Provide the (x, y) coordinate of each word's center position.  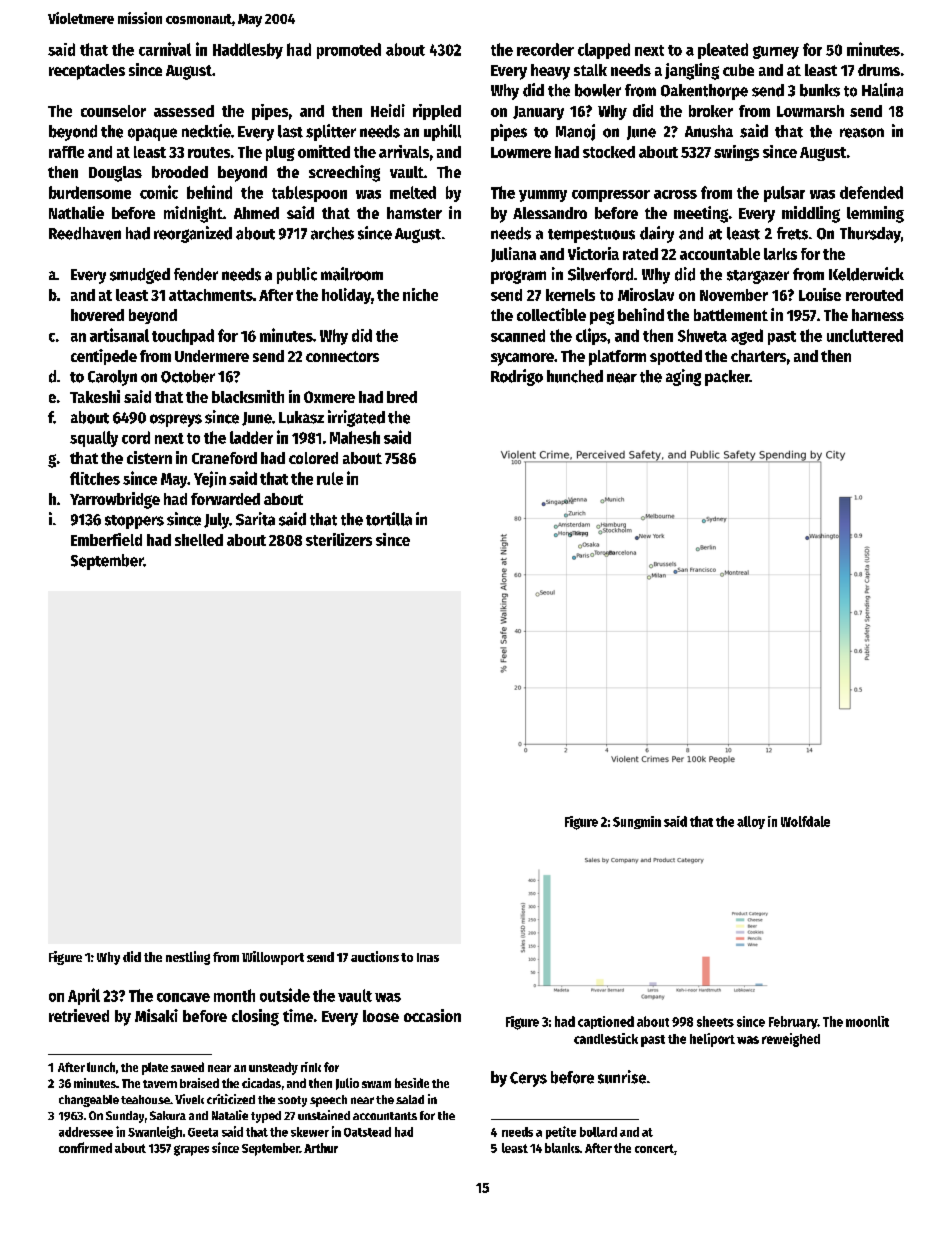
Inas (428, 957)
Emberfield (106, 539)
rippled (437, 112)
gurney (776, 52)
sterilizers (339, 539)
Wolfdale (805, 821)
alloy (751, 822)
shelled (199, 540)
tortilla (389, 519)
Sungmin (637, 822)
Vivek (189, 1099)
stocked (609, 152)
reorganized (193, 234)
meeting (701, 214)
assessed (184, 111)
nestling (188, 958)
